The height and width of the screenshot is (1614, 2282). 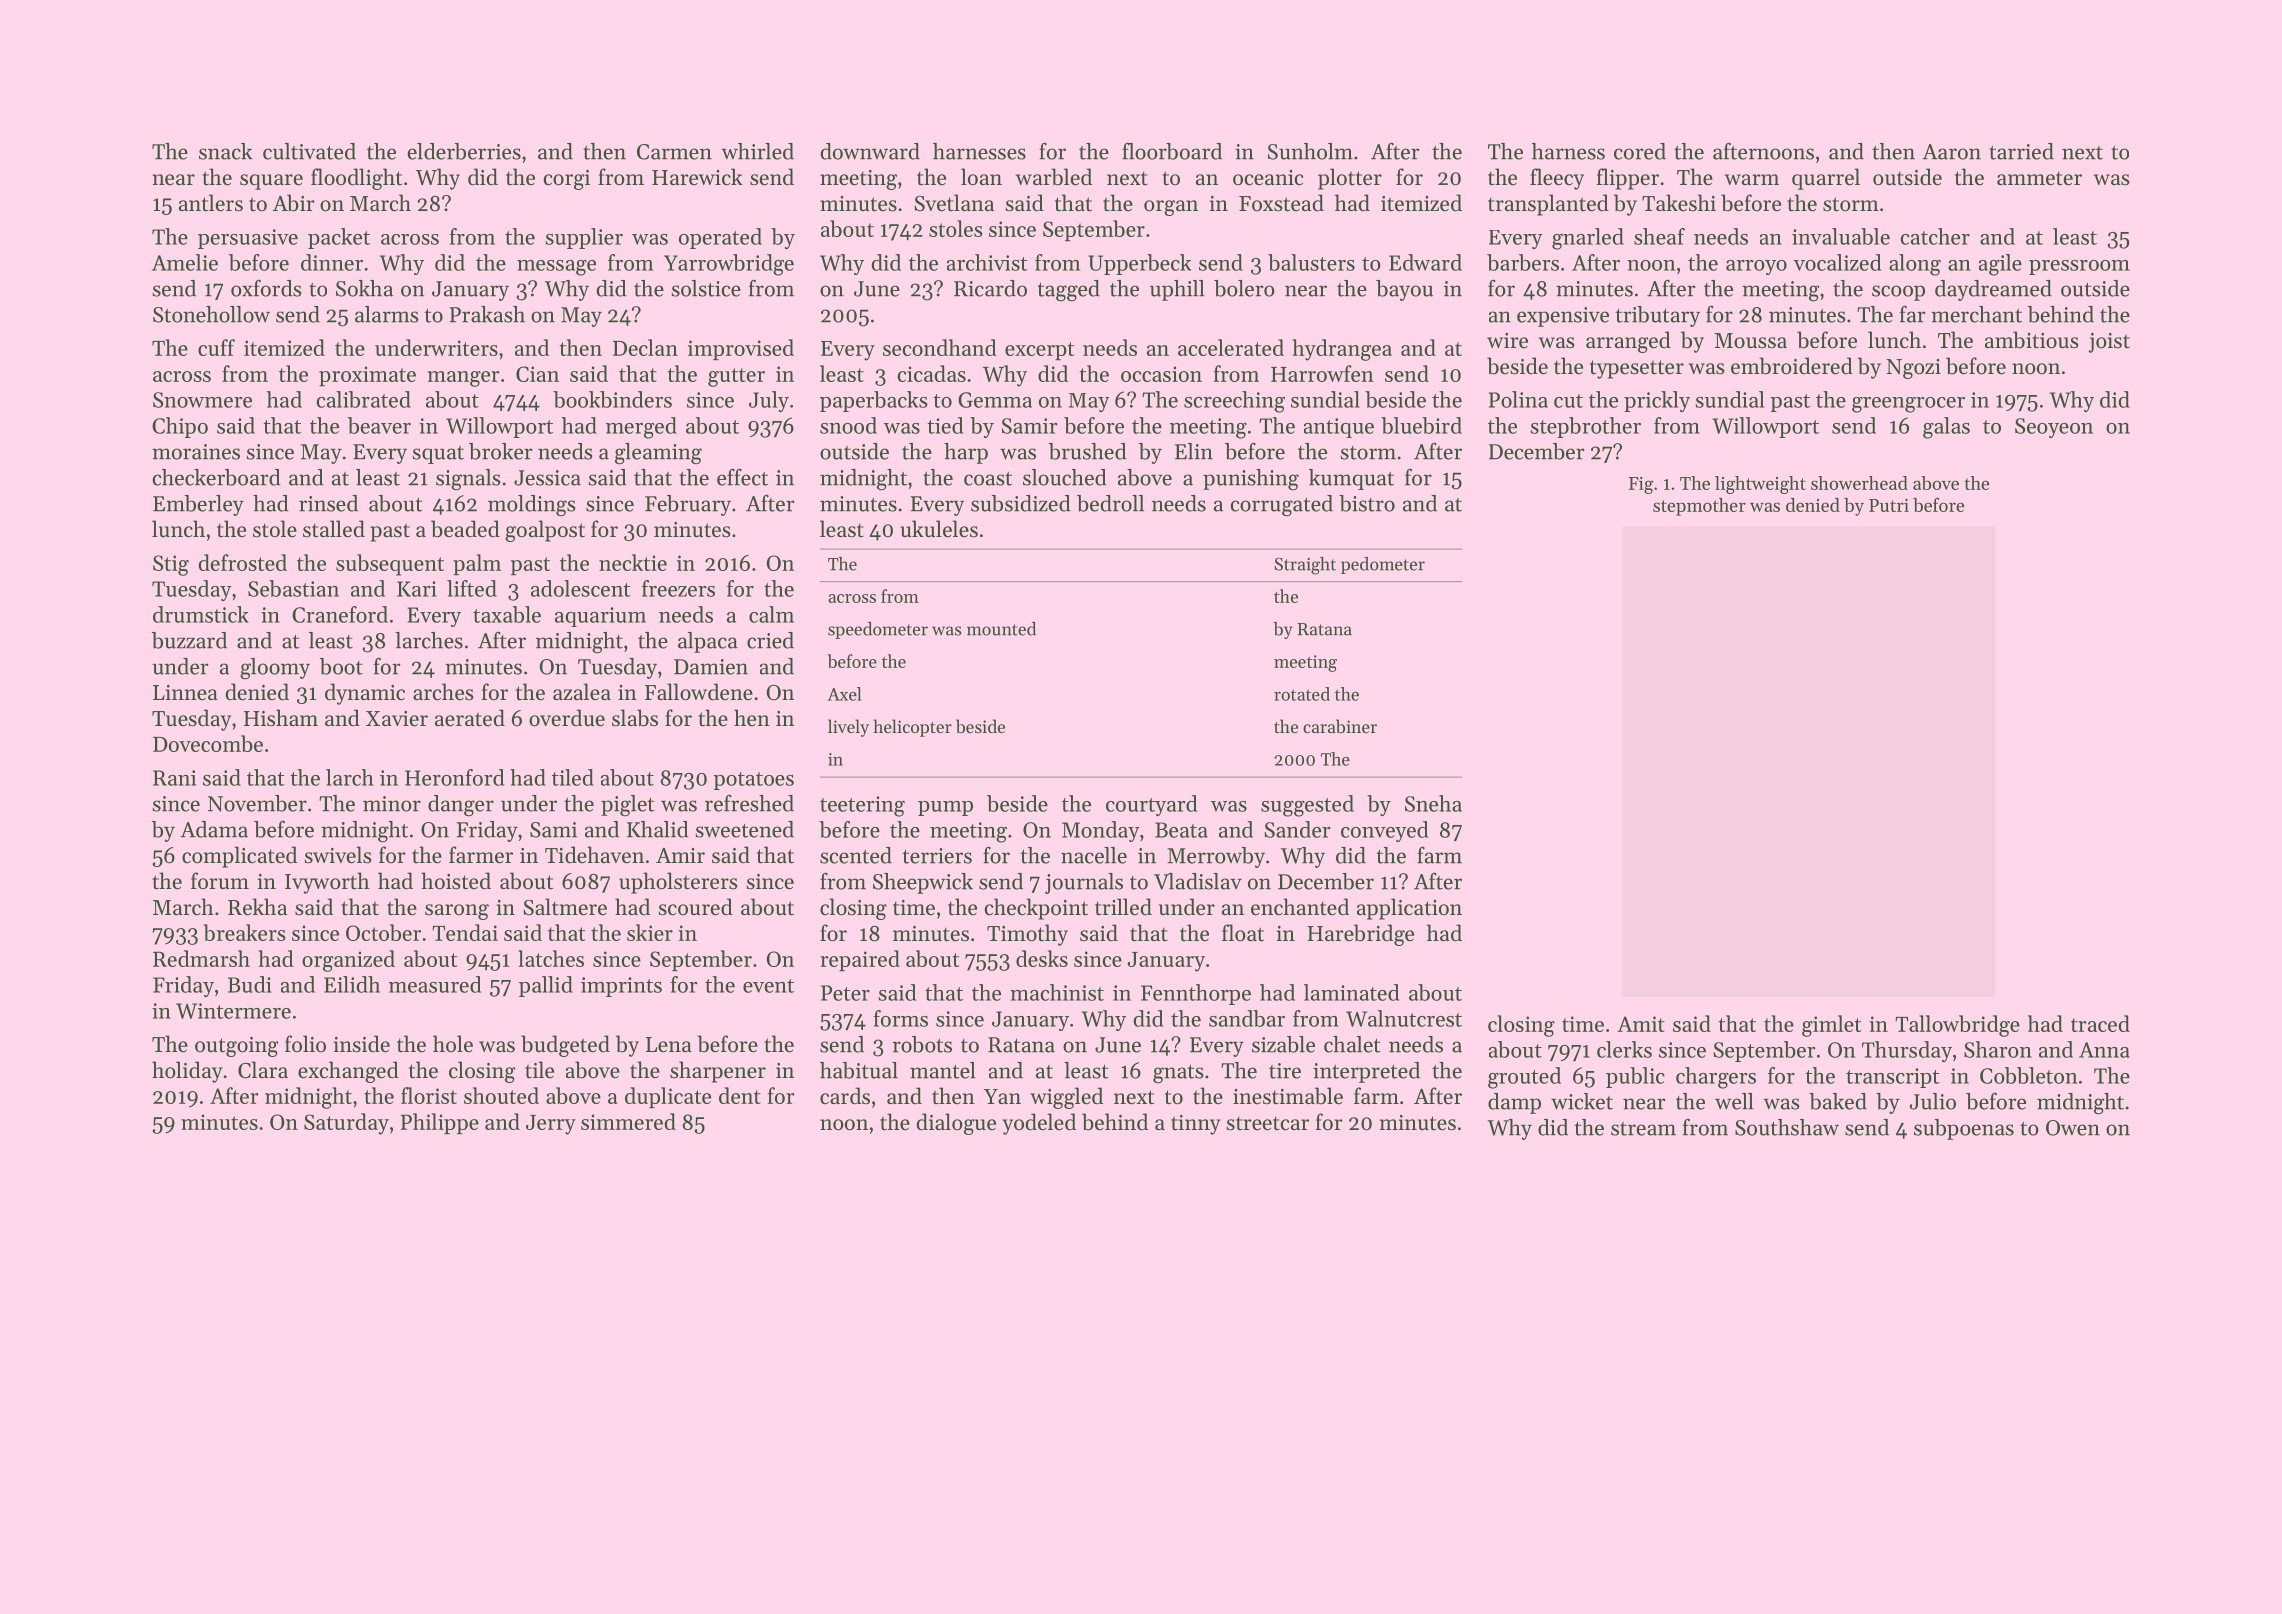 What do you see at coordinates (1281, 203) in the screenshot?
I see `Foxstead` at bounding box center [1281, 203].
